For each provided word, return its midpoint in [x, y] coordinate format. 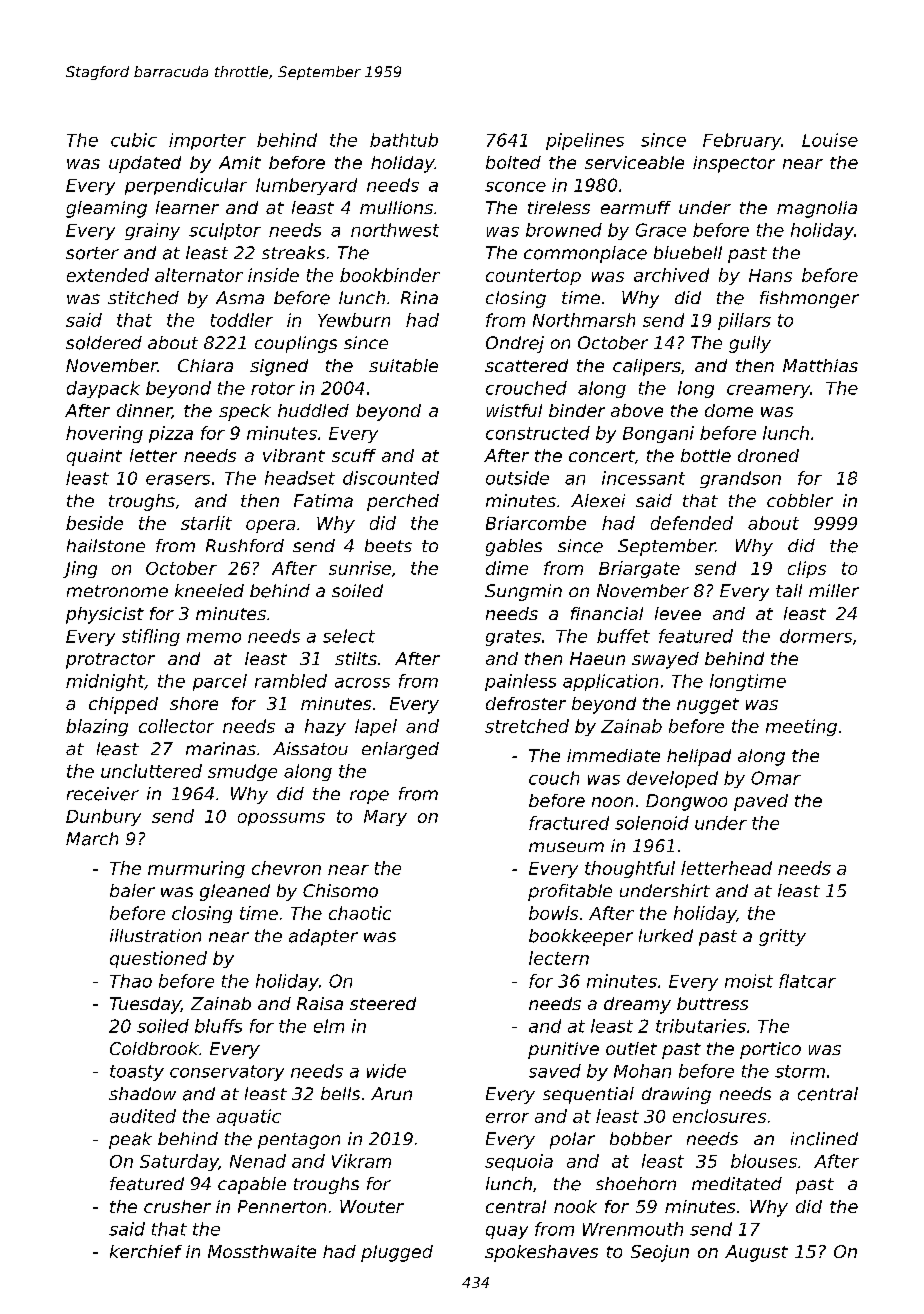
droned [768, 455]
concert [602, 456]
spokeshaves [541, 1253]
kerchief [146, 1251]
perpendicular [186, 186]
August [756, 1253]
